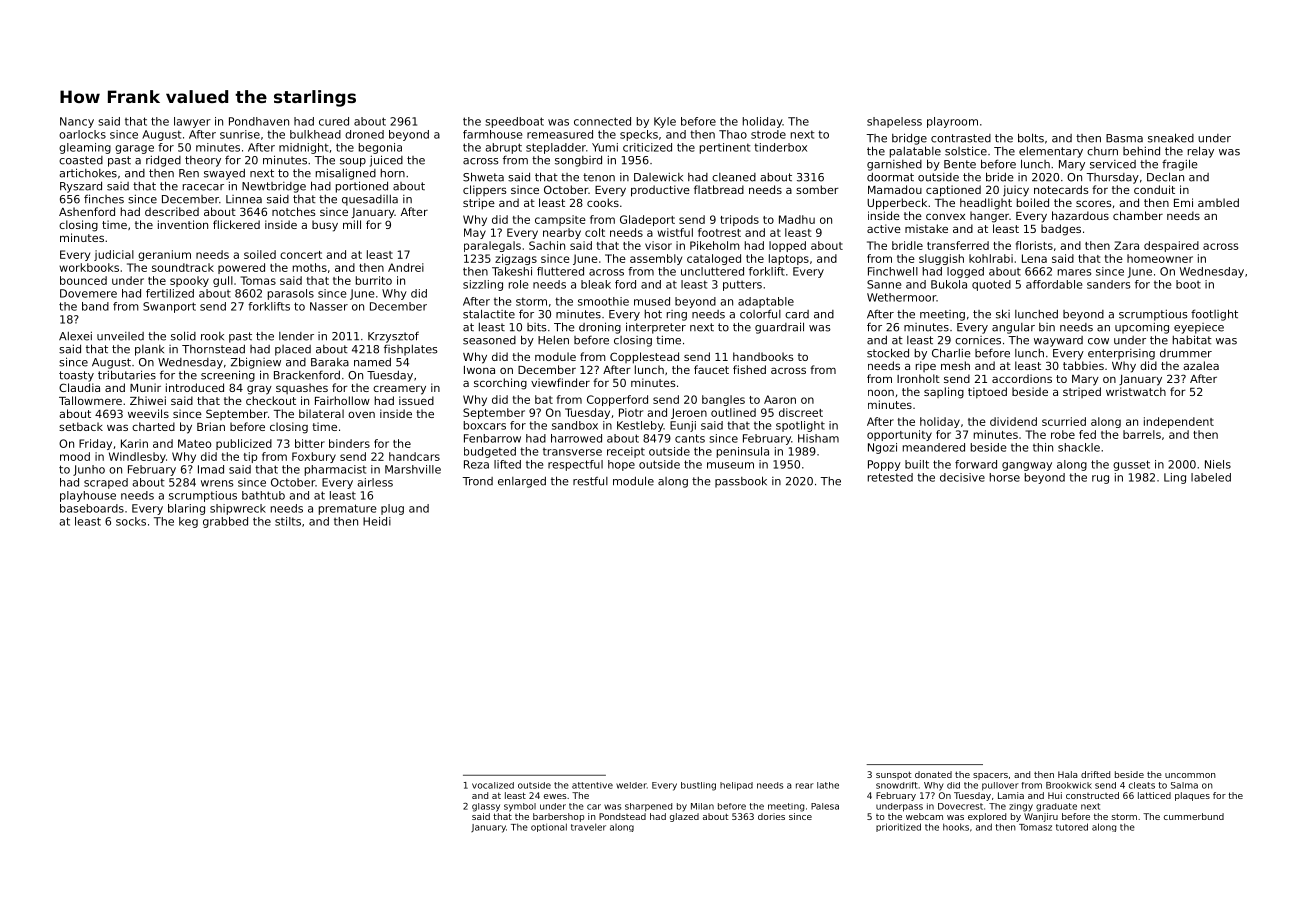 The image size is (1308, 924). What do you see at coordinates (296, 336) in the screenshot?
I see `lender` at bounding box center [296, 336].
